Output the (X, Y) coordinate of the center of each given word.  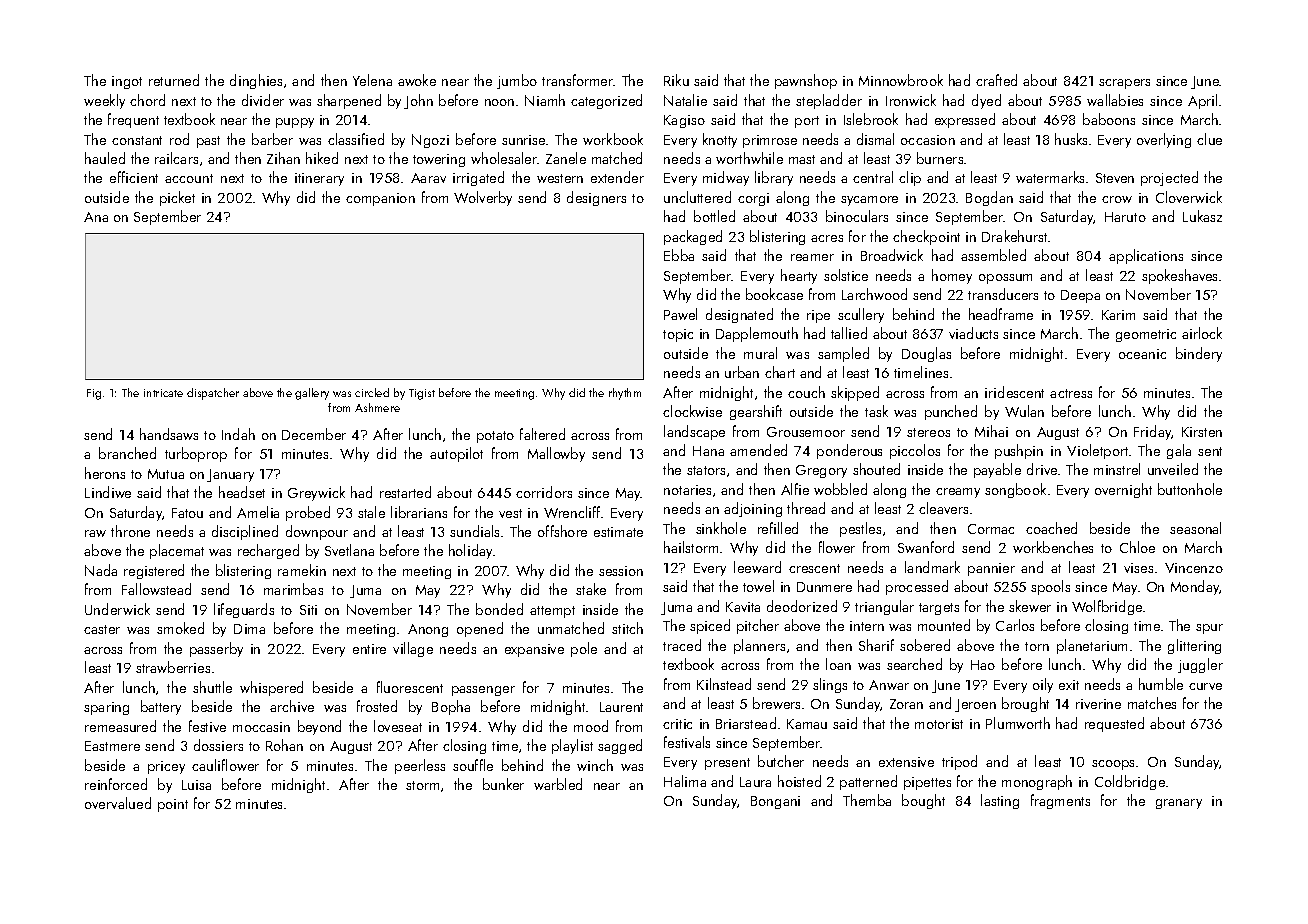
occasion (928, 140)
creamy (958, 493)
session (621, 571)
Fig (94, 394)
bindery (1199, 354)
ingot (127, 82)
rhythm (625, 394)
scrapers (1124, 84)
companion (380, 199)
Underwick (117, 609)
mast (802, 159)
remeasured (120, 726)
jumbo (517, 81)
